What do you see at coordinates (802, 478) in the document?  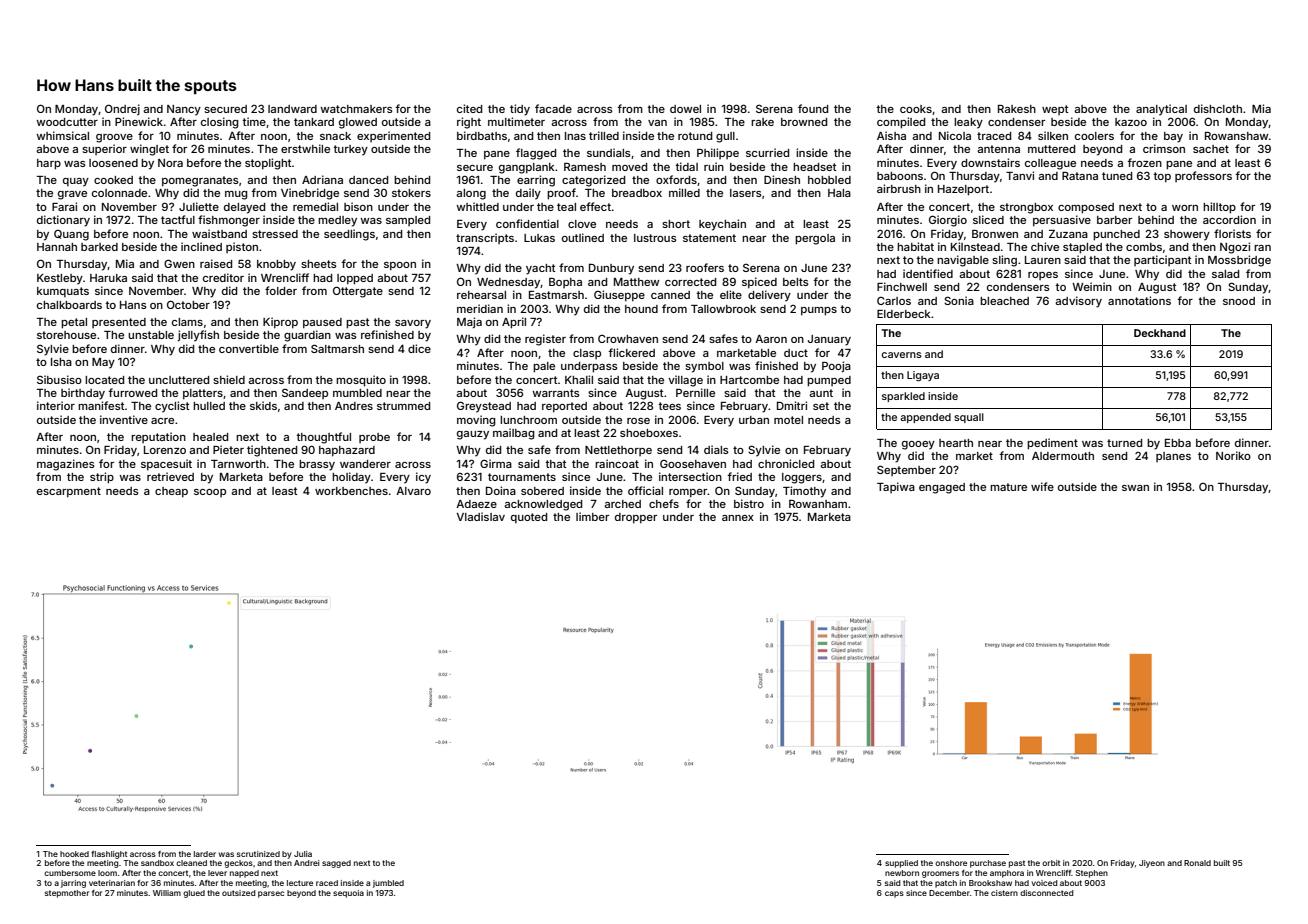 I see `loggers` at bounding box center [802, 478].
